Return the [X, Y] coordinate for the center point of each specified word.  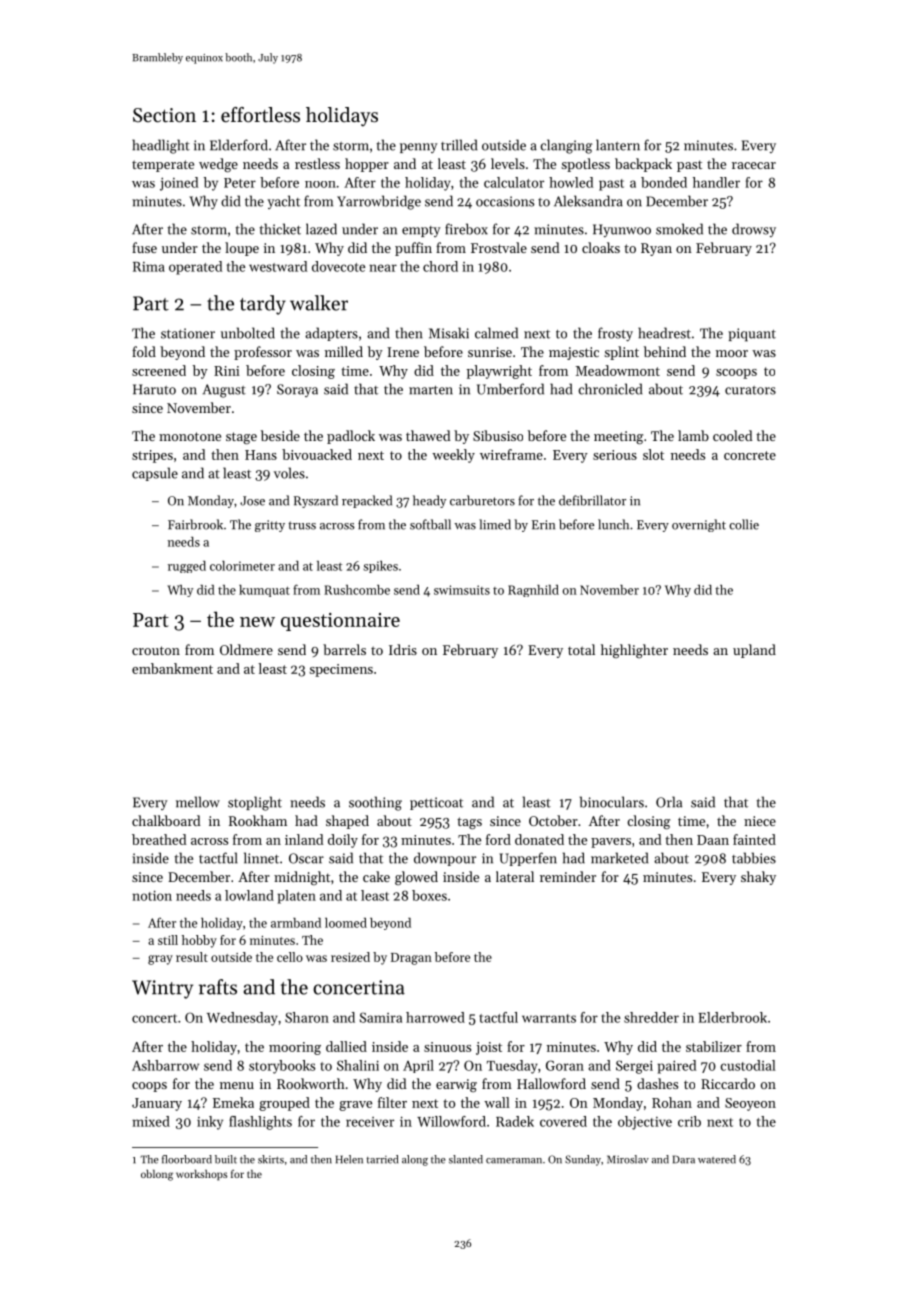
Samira [381, 1017]
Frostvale [499, 247]
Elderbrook [732, 1017]
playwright [499, 372]
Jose [252, 501]
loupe [242, 249]
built [226, 1159]
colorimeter [242, 566]
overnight [699, 525]
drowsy [754, 230]
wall [497, 1102]
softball [430, 524]
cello [290, 957]
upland [754, 651]
